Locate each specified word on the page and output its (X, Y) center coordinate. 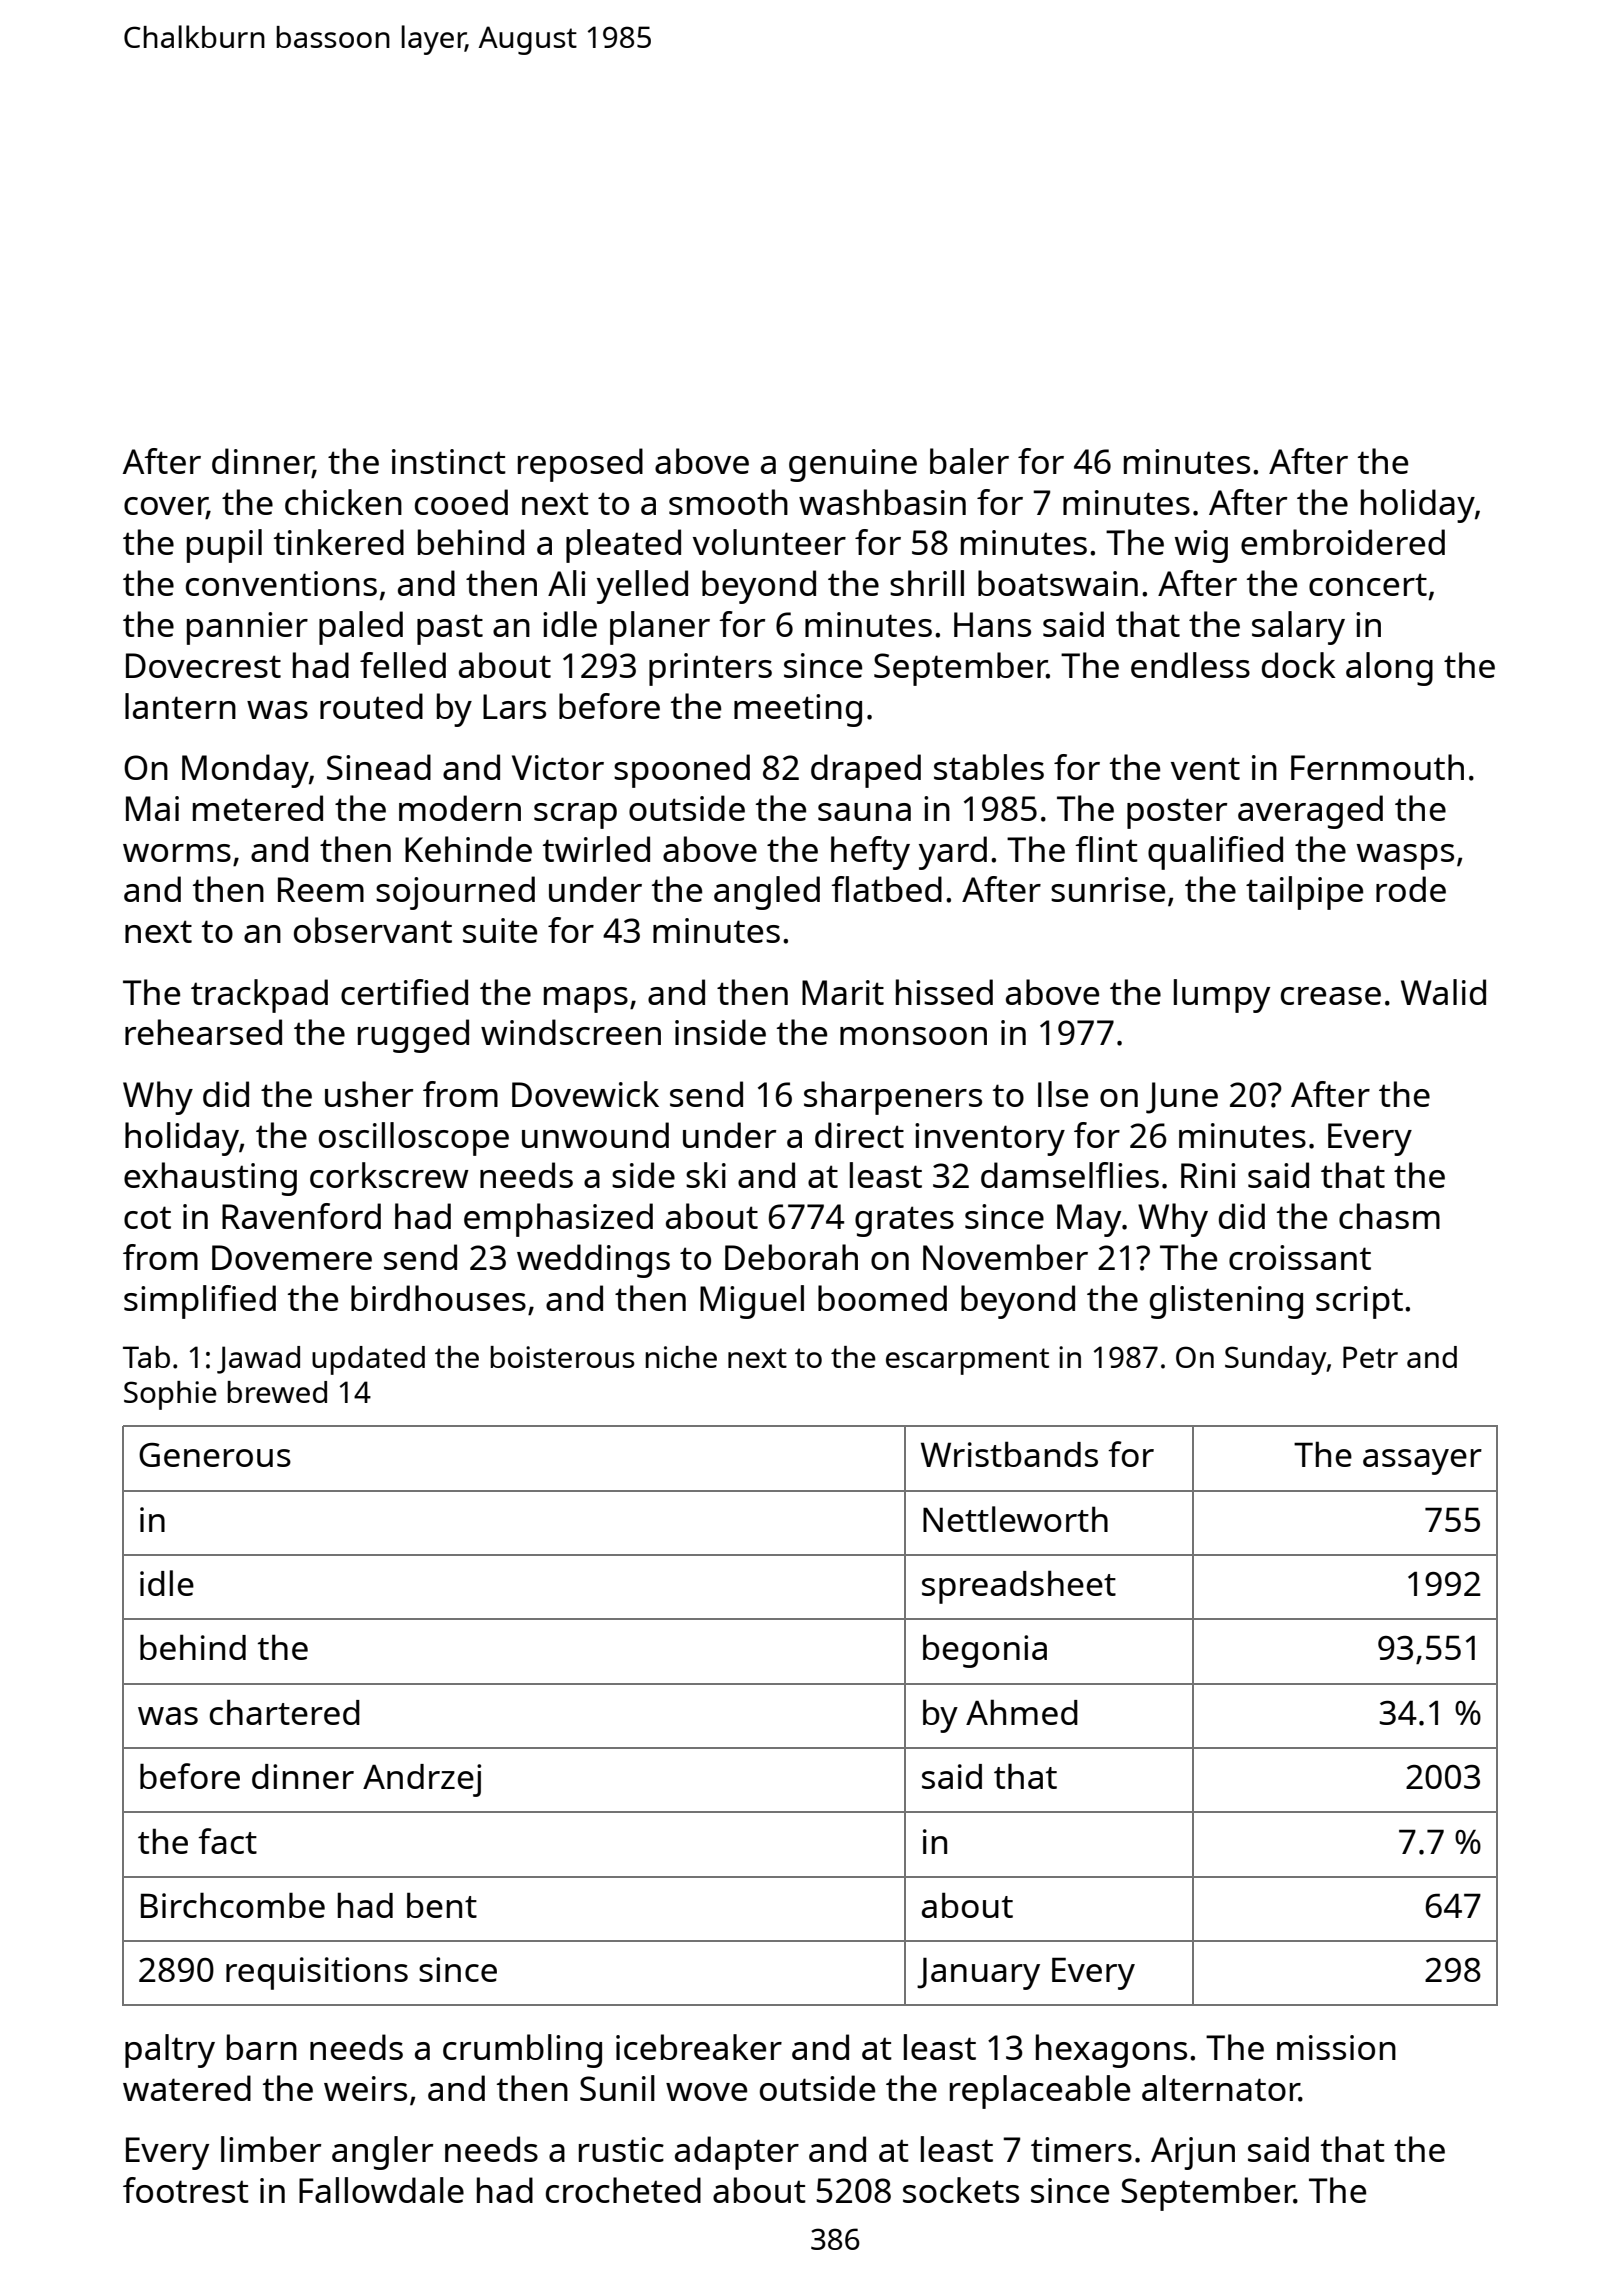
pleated (623, 546)
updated (368, 1360)
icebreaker (699, 2047)
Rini (1208, 1175)
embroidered (1343, 542)
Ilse (1063, 1094)
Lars (514, 706)
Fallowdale (381, 2190)
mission (1336, 2047)
